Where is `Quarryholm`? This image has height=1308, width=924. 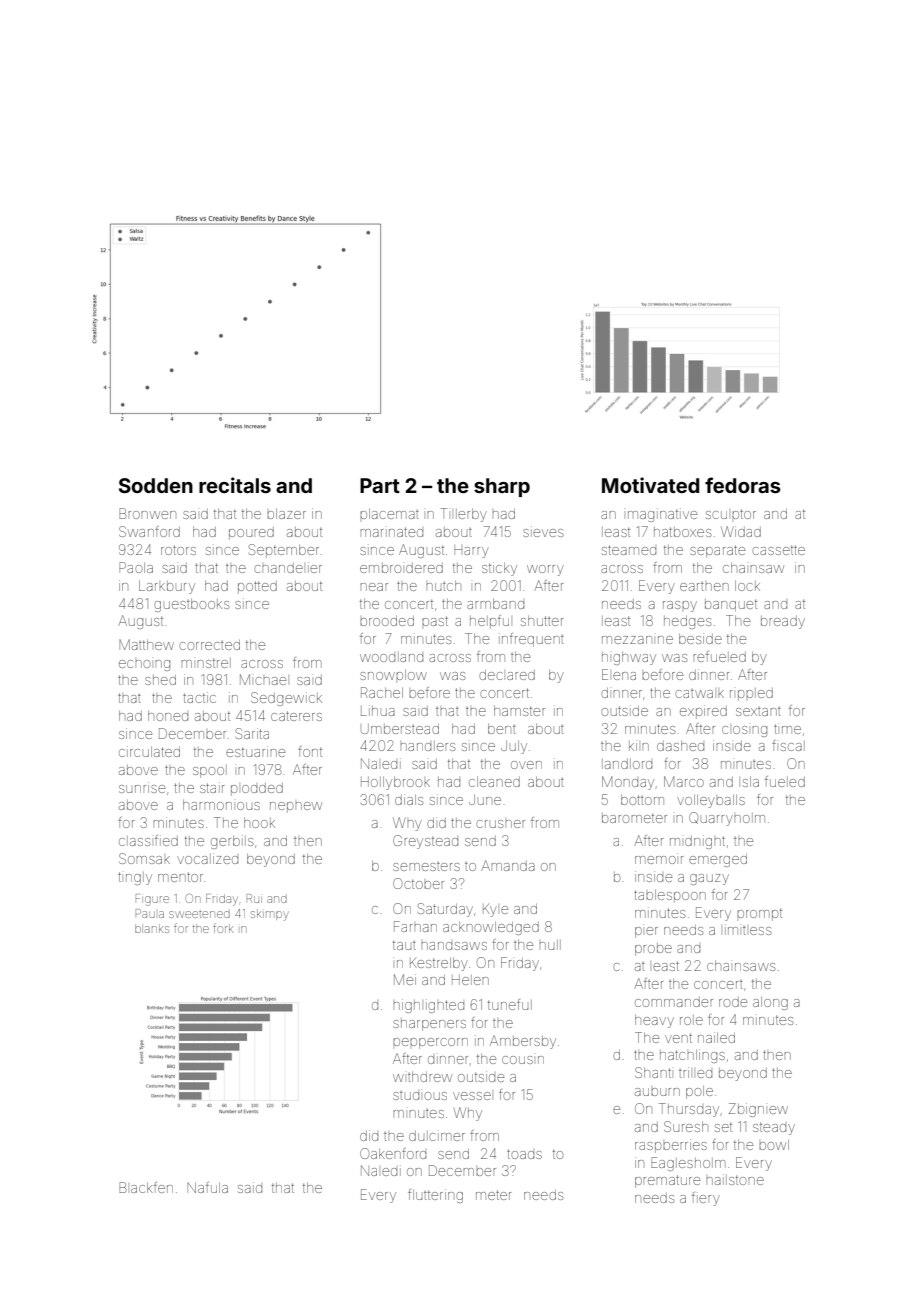 Quarryholm is located at coordinates (727, 819).
